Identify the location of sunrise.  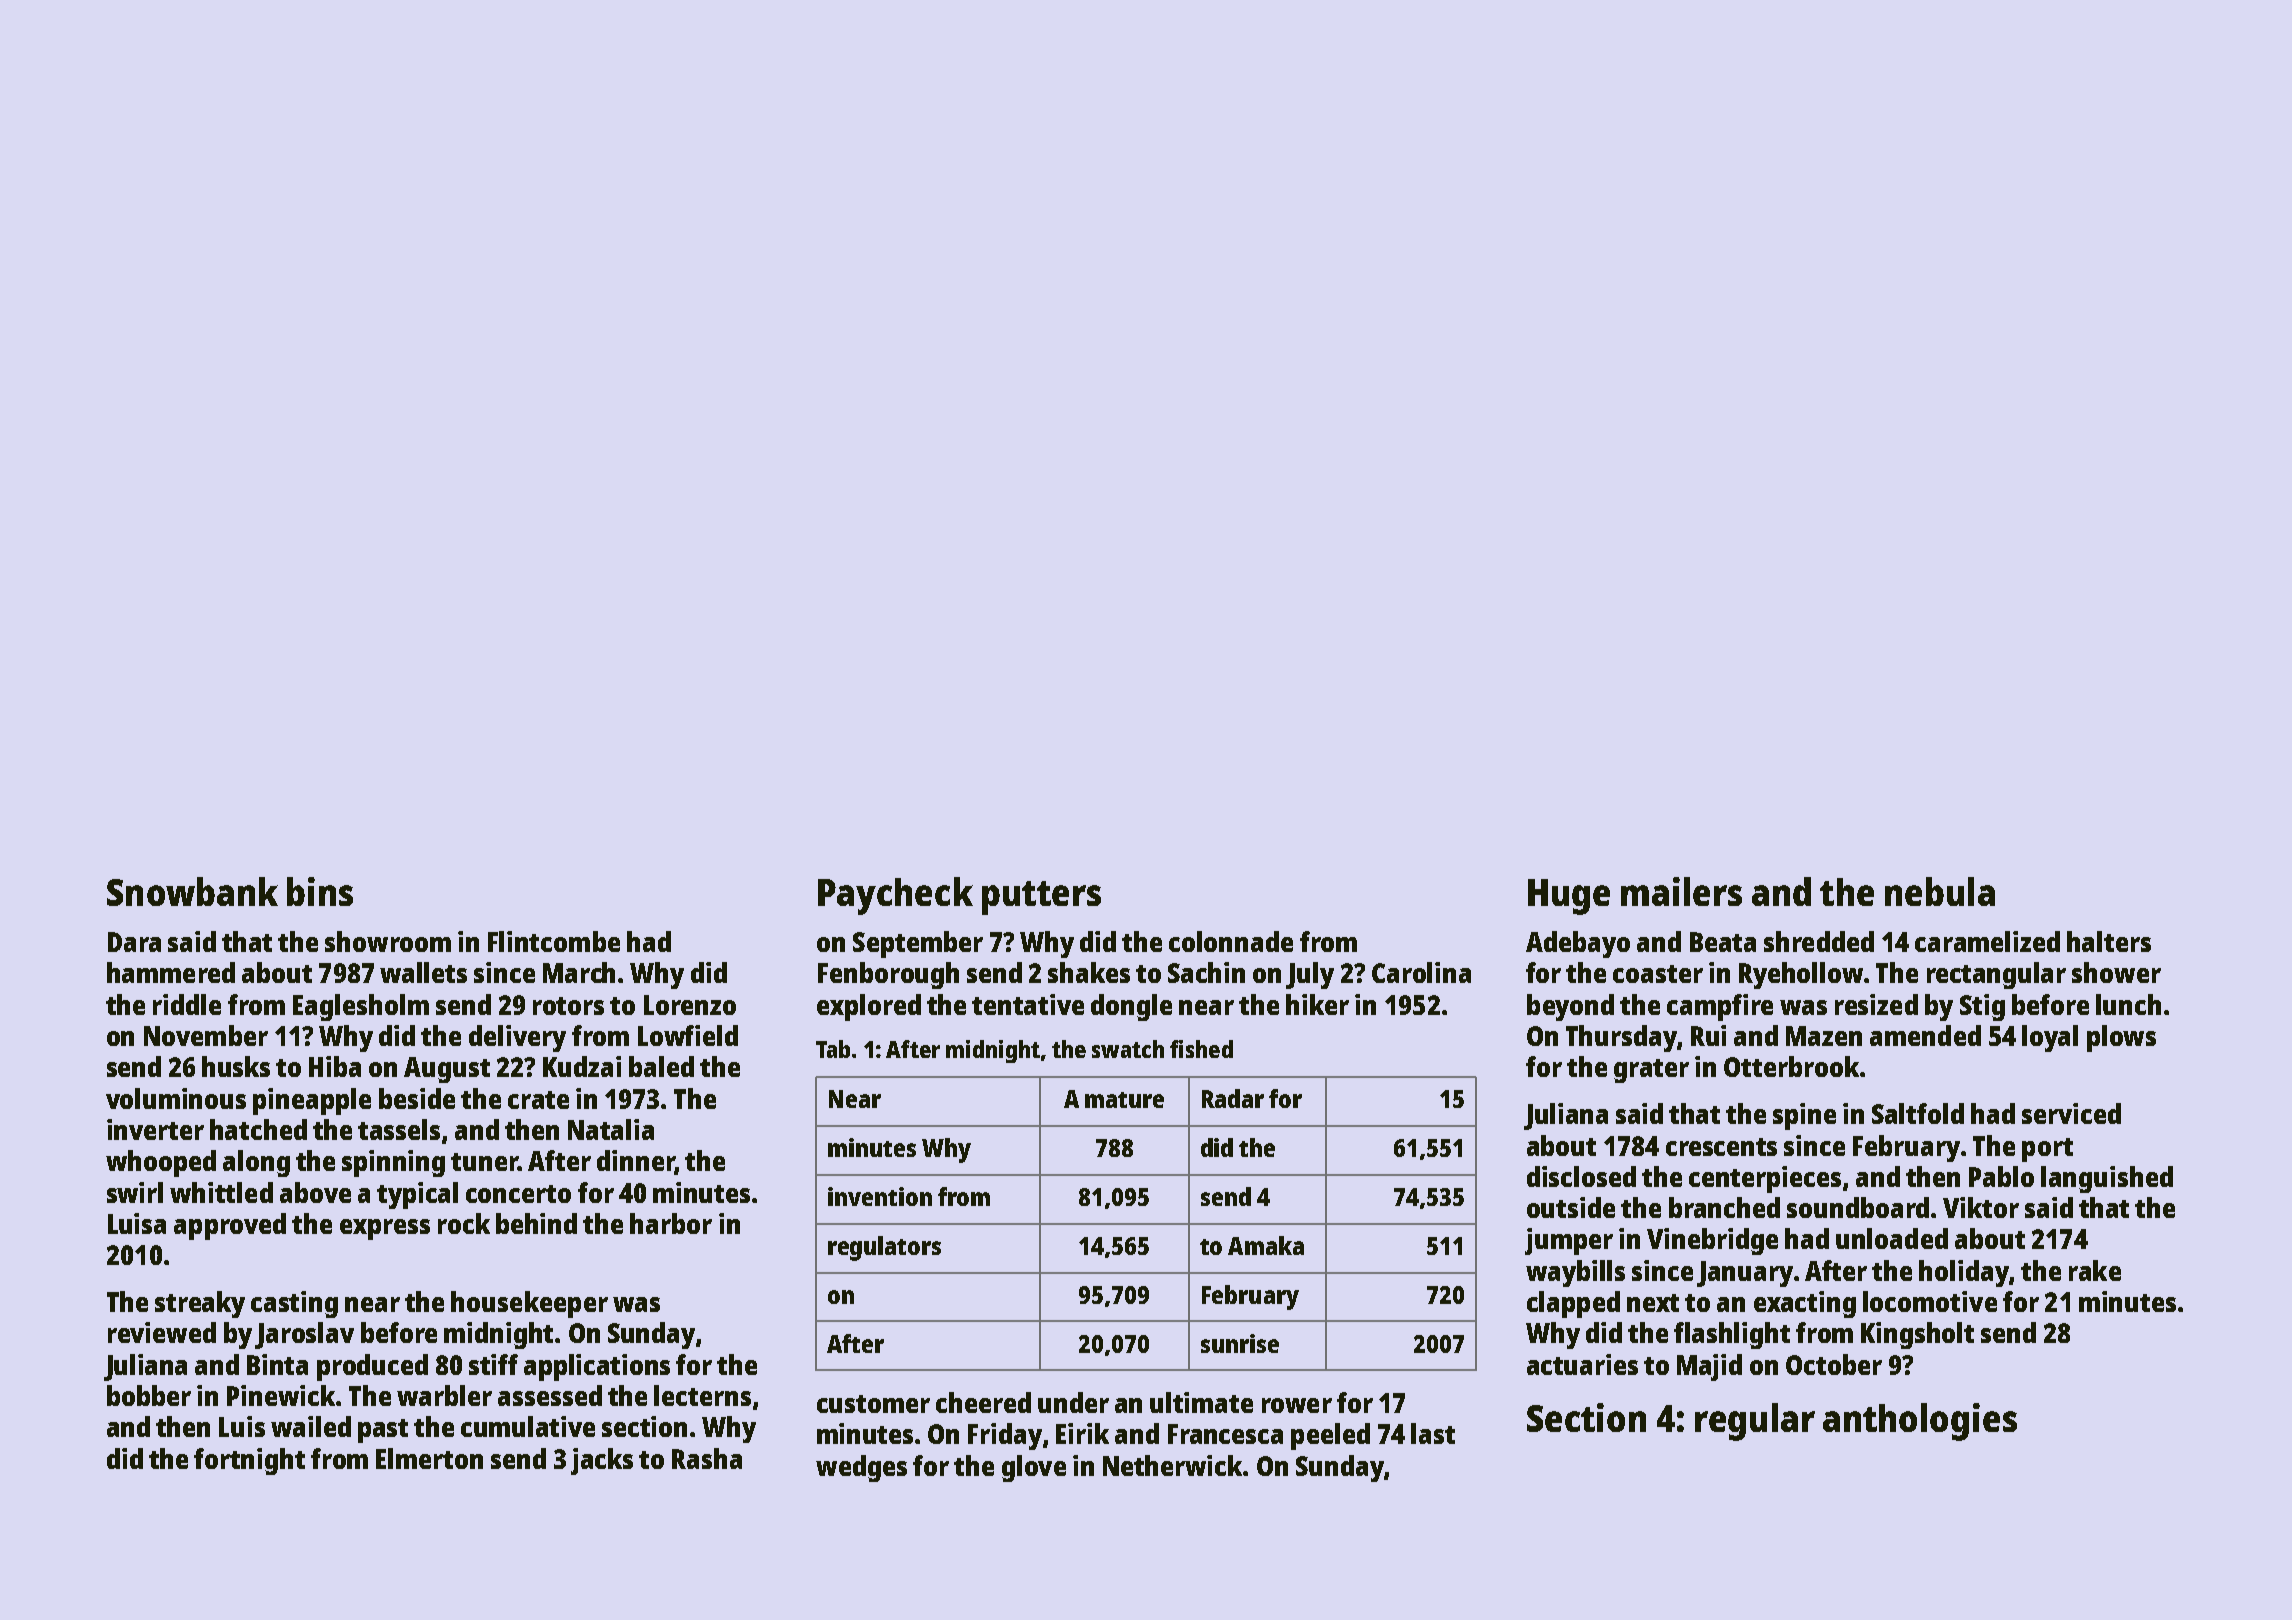
(1240, 1343).
